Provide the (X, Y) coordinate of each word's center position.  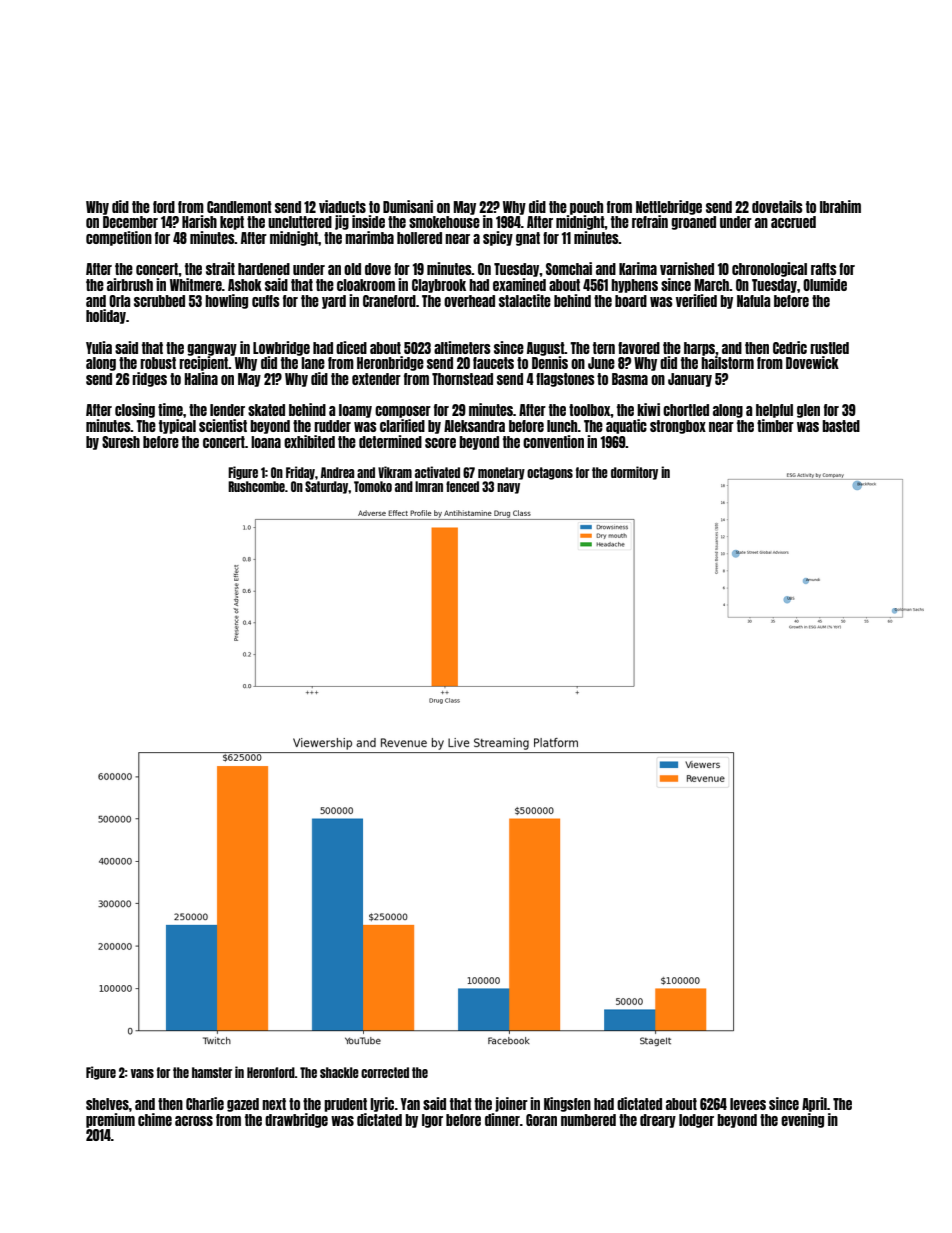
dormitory (634, 473)
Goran (541, 1120)
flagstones (565, 380)
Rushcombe (256, 486)
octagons (550, 473)
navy (508, 488)
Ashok (245, 285)
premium (110, 1120)
